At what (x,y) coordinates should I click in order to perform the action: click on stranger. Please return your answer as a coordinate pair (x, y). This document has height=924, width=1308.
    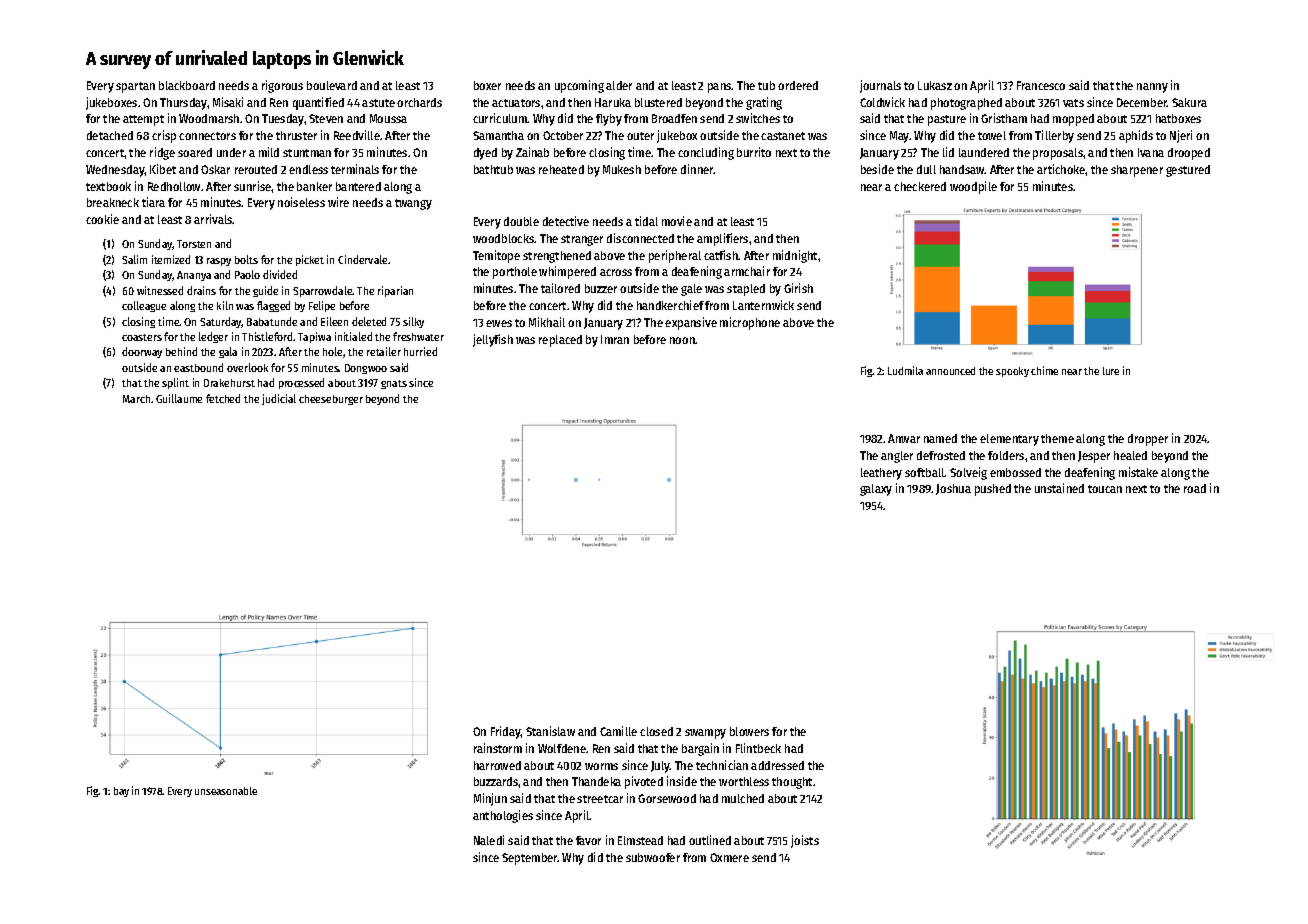
    Looking at the image, I should click on (582, 240).
